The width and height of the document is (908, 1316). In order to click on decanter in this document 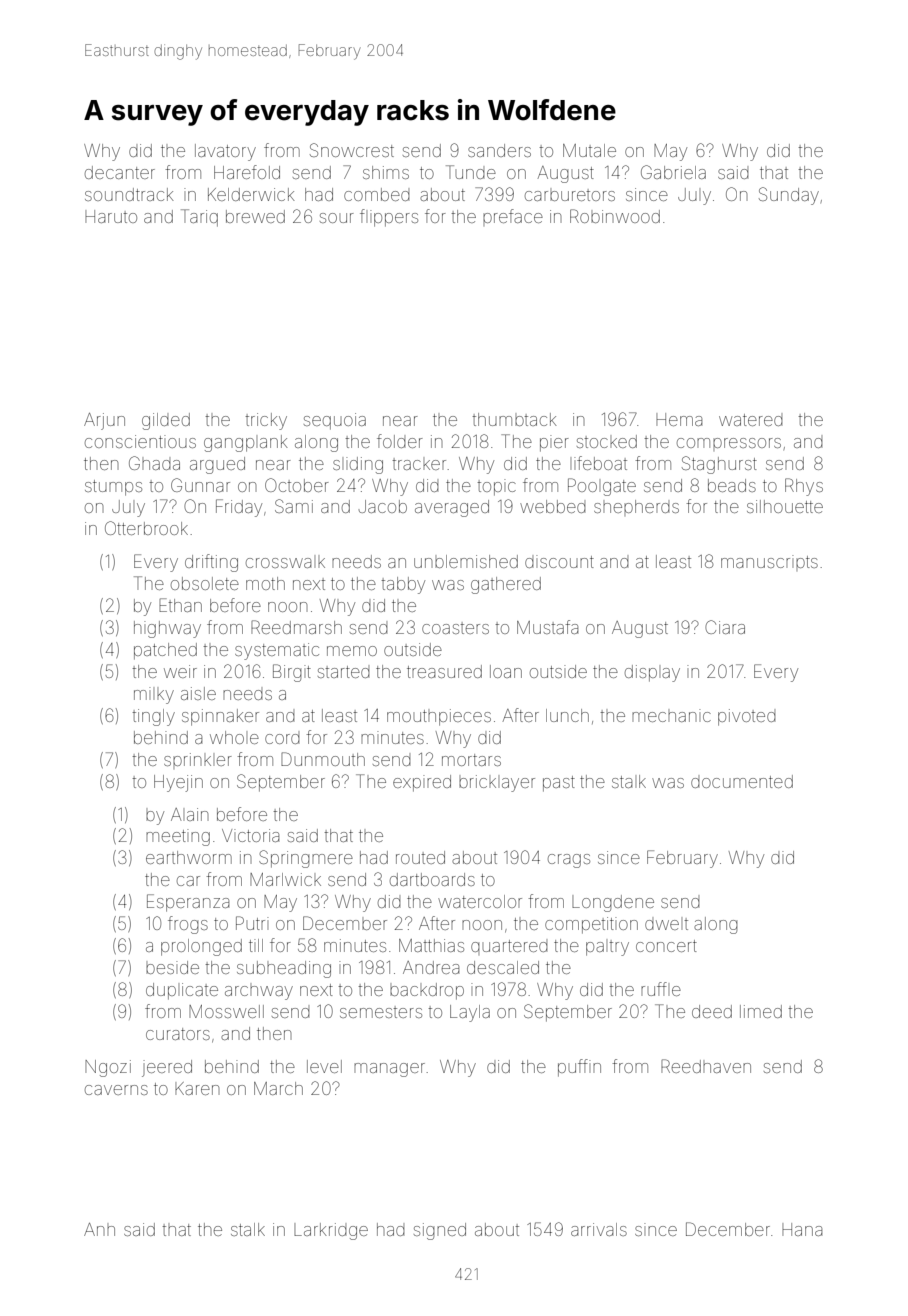, I will do `click(120, 172)`.
